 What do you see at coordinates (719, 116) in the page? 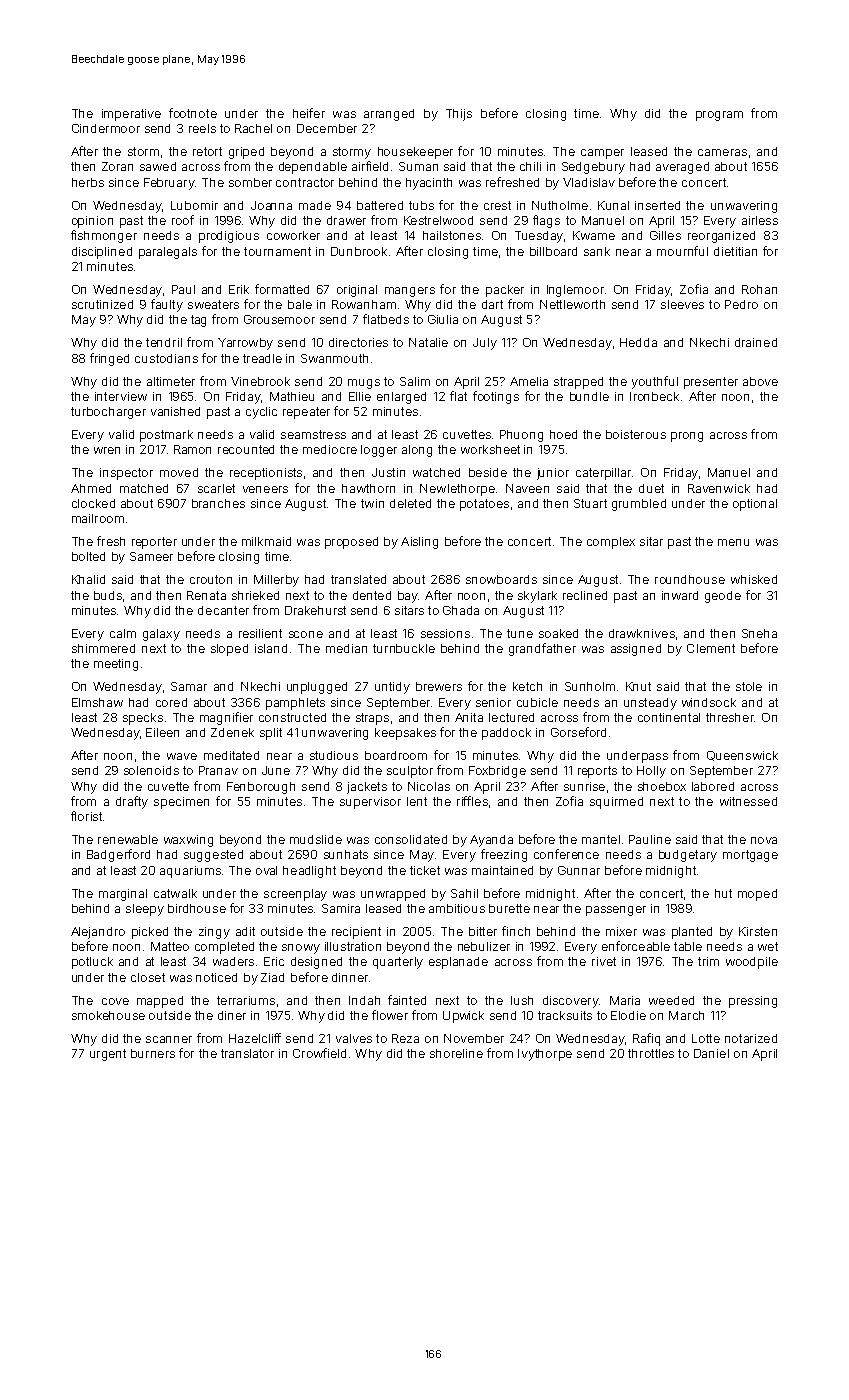
I see `program` at bounding box center [719, 116].
